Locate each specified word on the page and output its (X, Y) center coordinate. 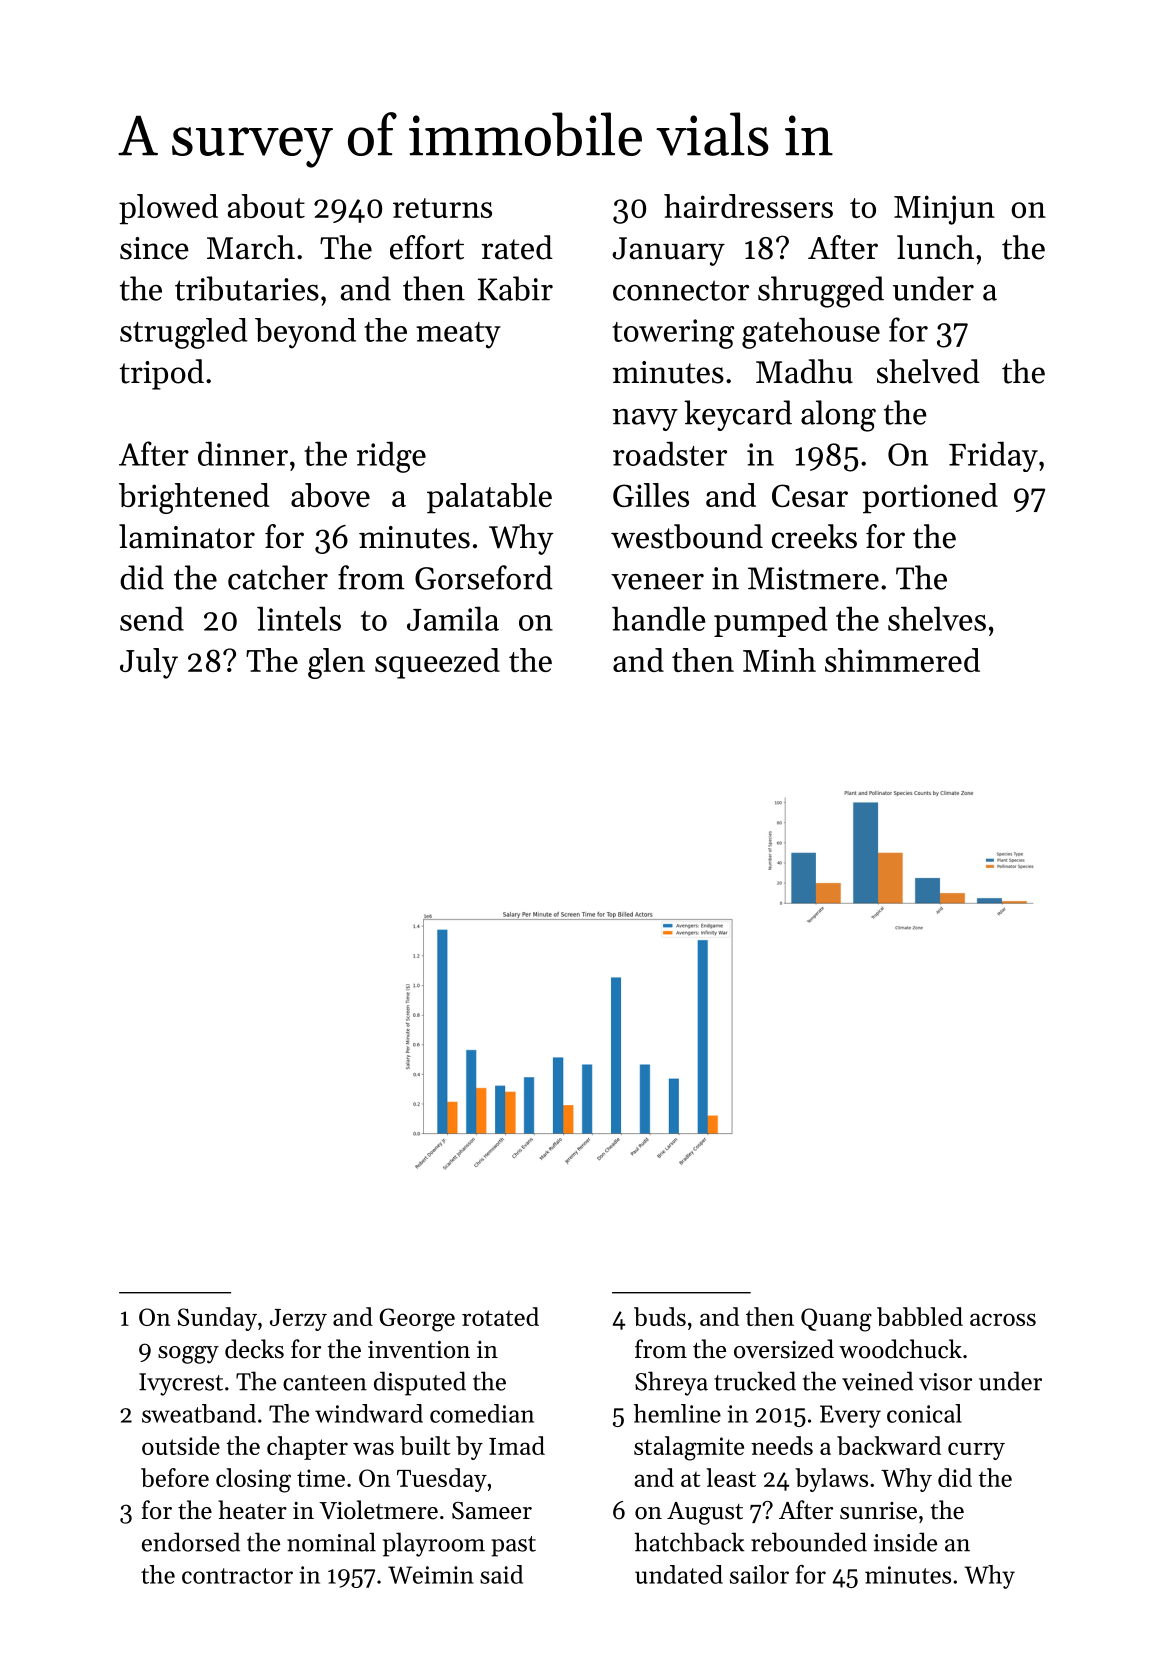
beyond (305, 333)
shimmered (902, 660)
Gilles (651, 495)
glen (336, 663)
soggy (188, 1355)
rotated (500, 1316)
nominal (331, 1542)
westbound (687, 536)
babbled (920, 1316)
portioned (930, 498)
